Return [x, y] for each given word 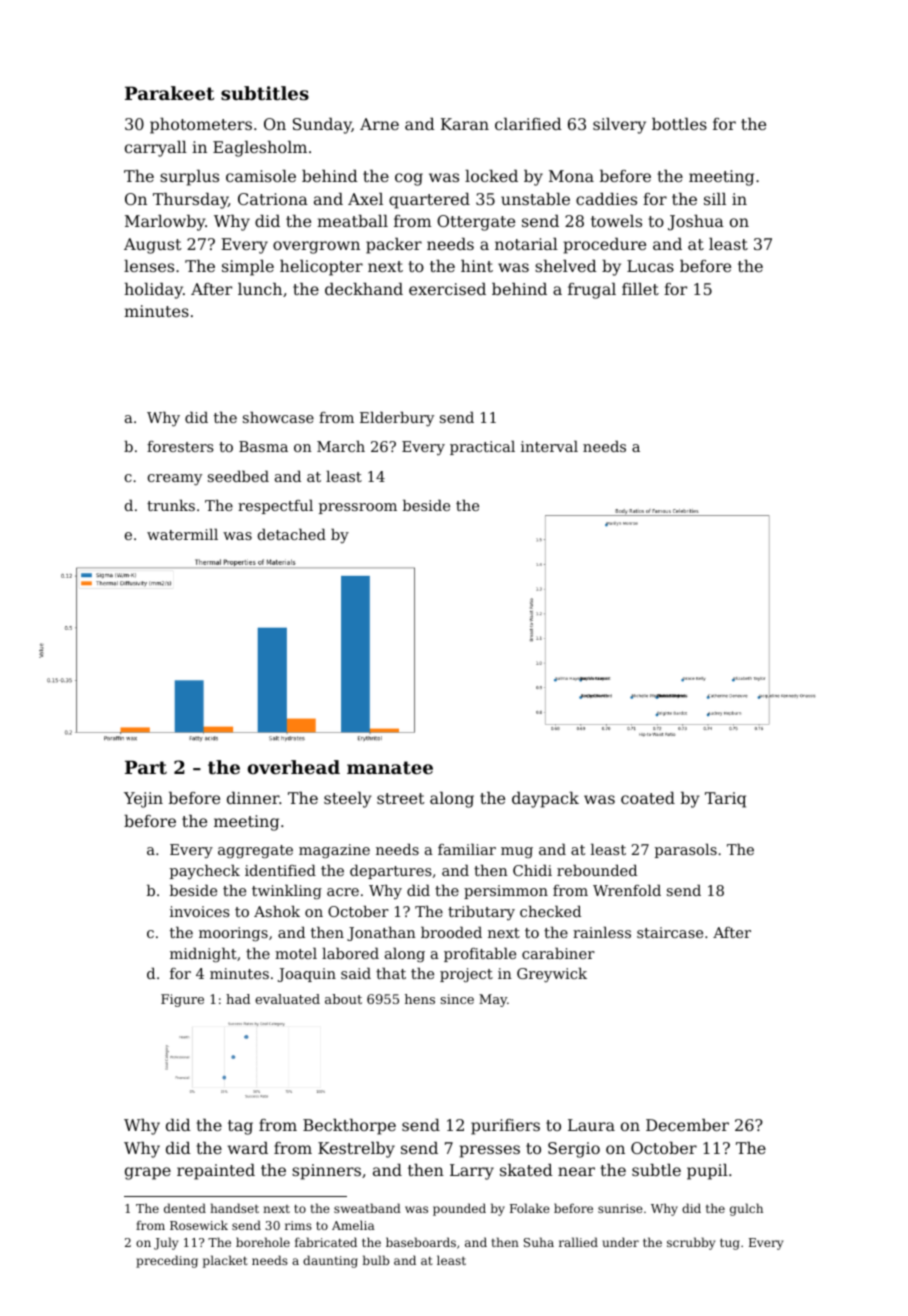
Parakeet [169, 93]
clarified [528, 124]
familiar [467, 849]
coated [648, 798]
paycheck [205, 872]
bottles [679, 124]
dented [185, 1208]
